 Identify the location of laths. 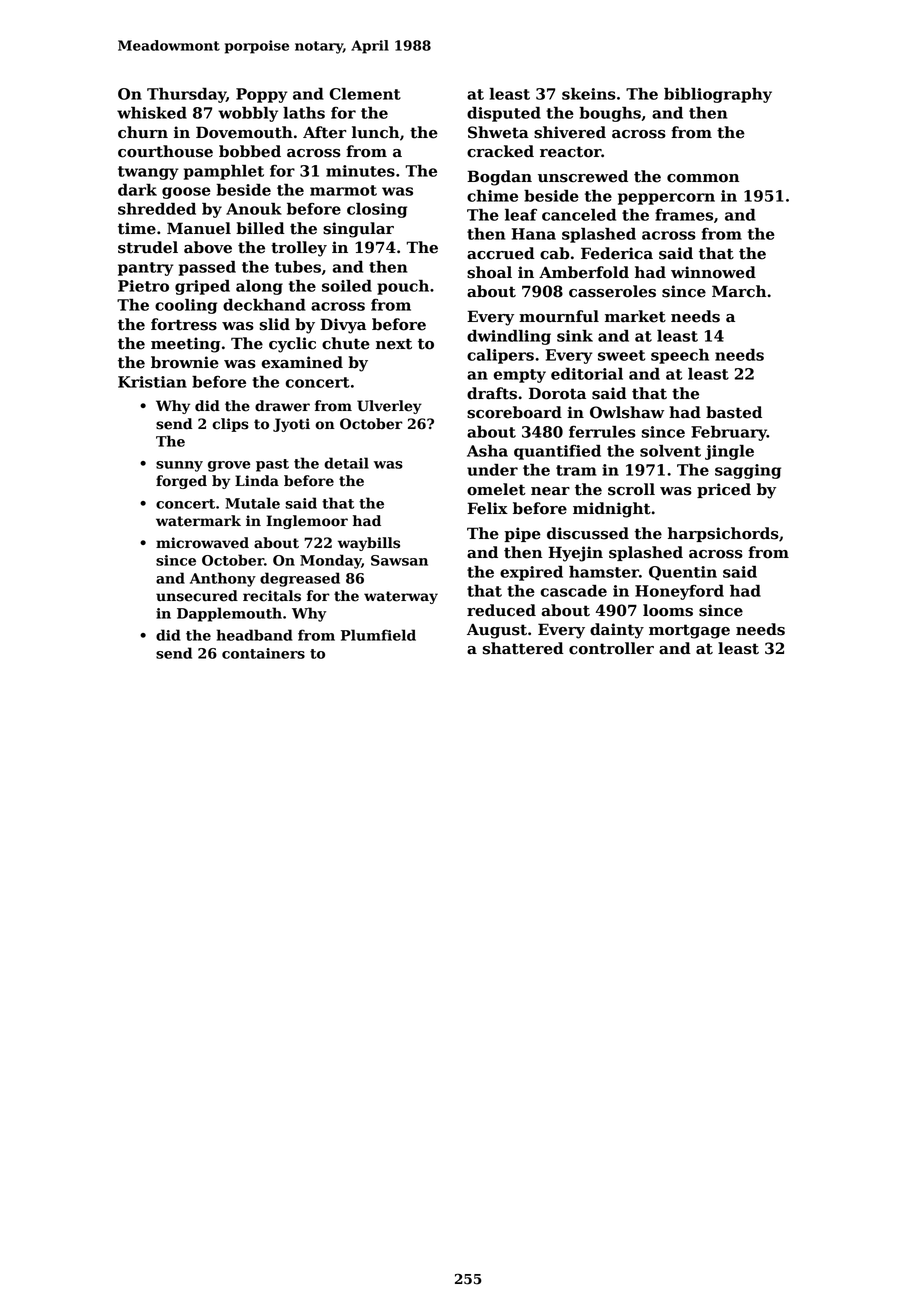
(304, 113).
